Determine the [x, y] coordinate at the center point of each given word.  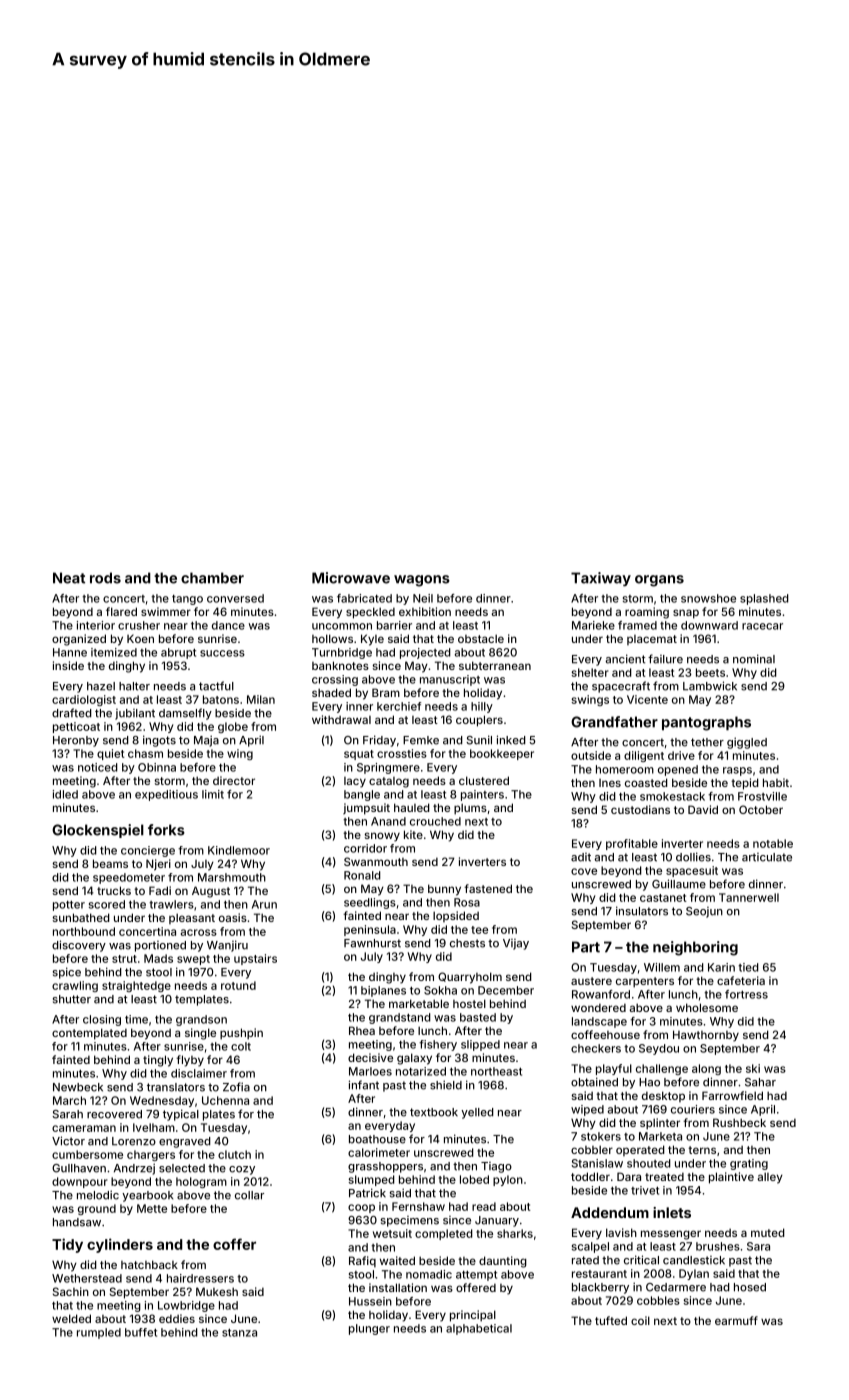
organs [659, 581]
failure [665, 659]
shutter [72, 999]
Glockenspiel [98, 831]
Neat [69, 578]
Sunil [479, 740]
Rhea [362, 1030]
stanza [239, 1333]
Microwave [351, 578]
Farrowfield [732, 1095]
